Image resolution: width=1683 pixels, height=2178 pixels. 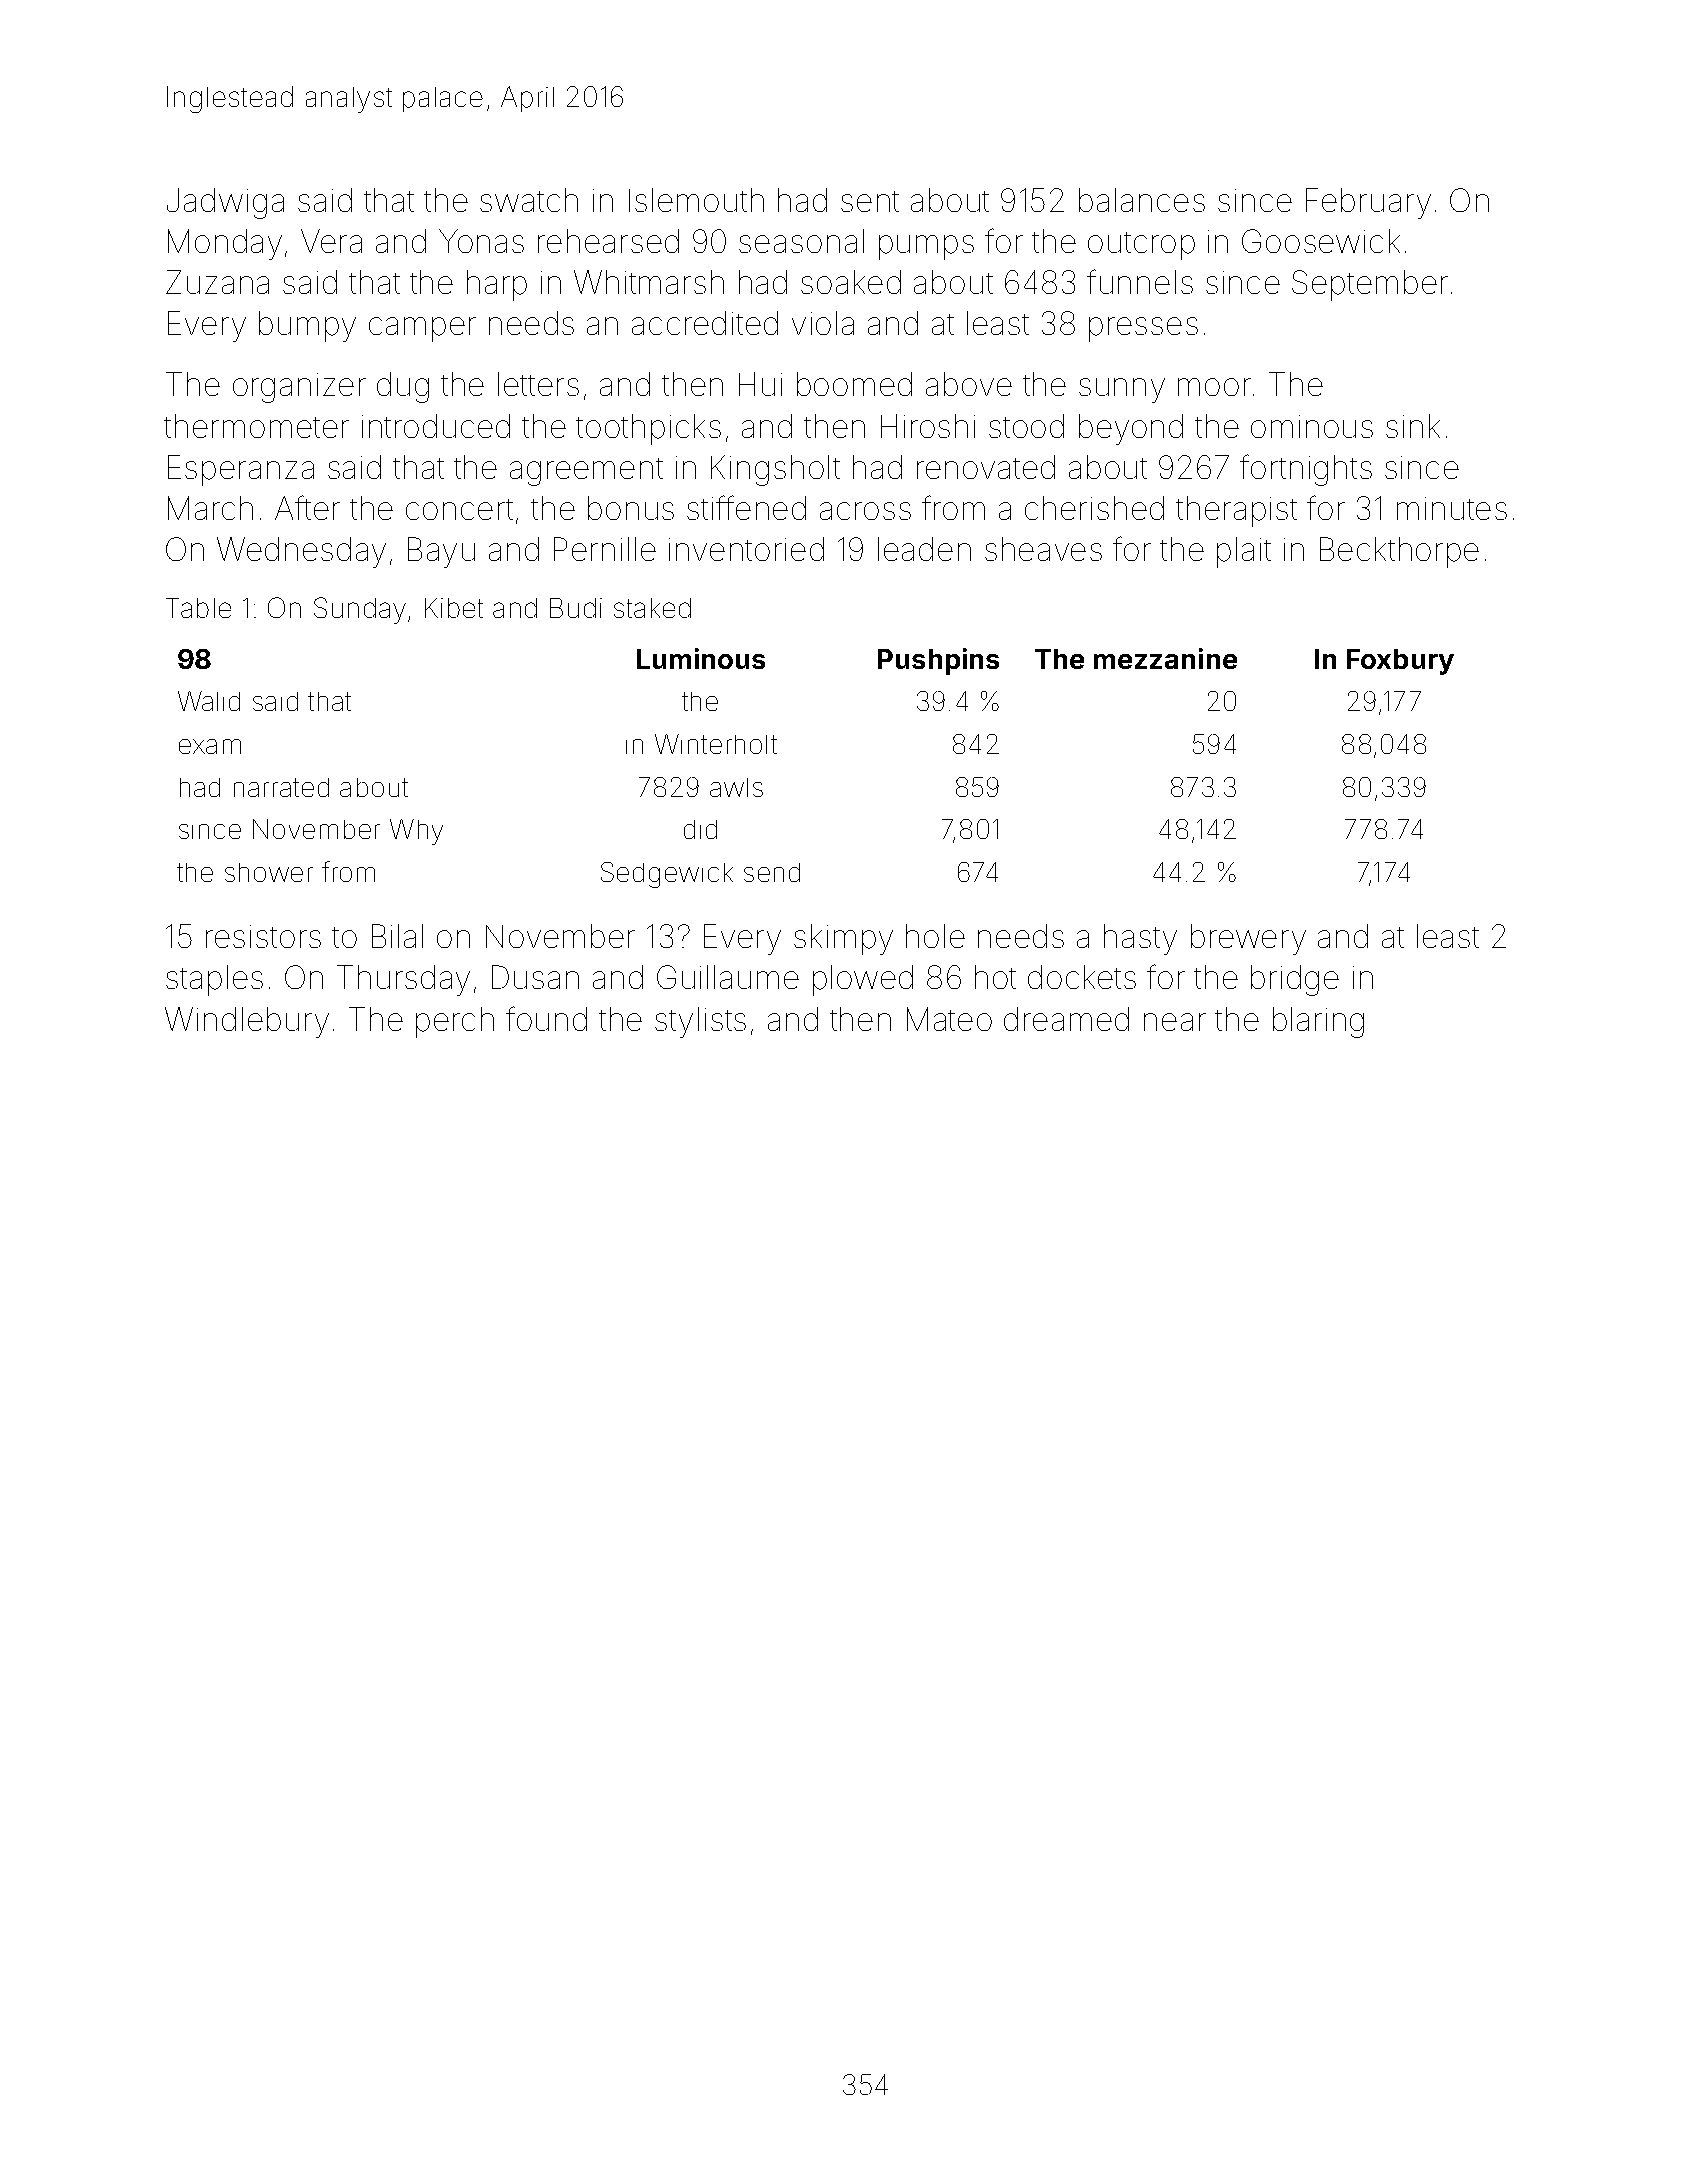 I want to click on beyond, so click(x=1131, y=429).
